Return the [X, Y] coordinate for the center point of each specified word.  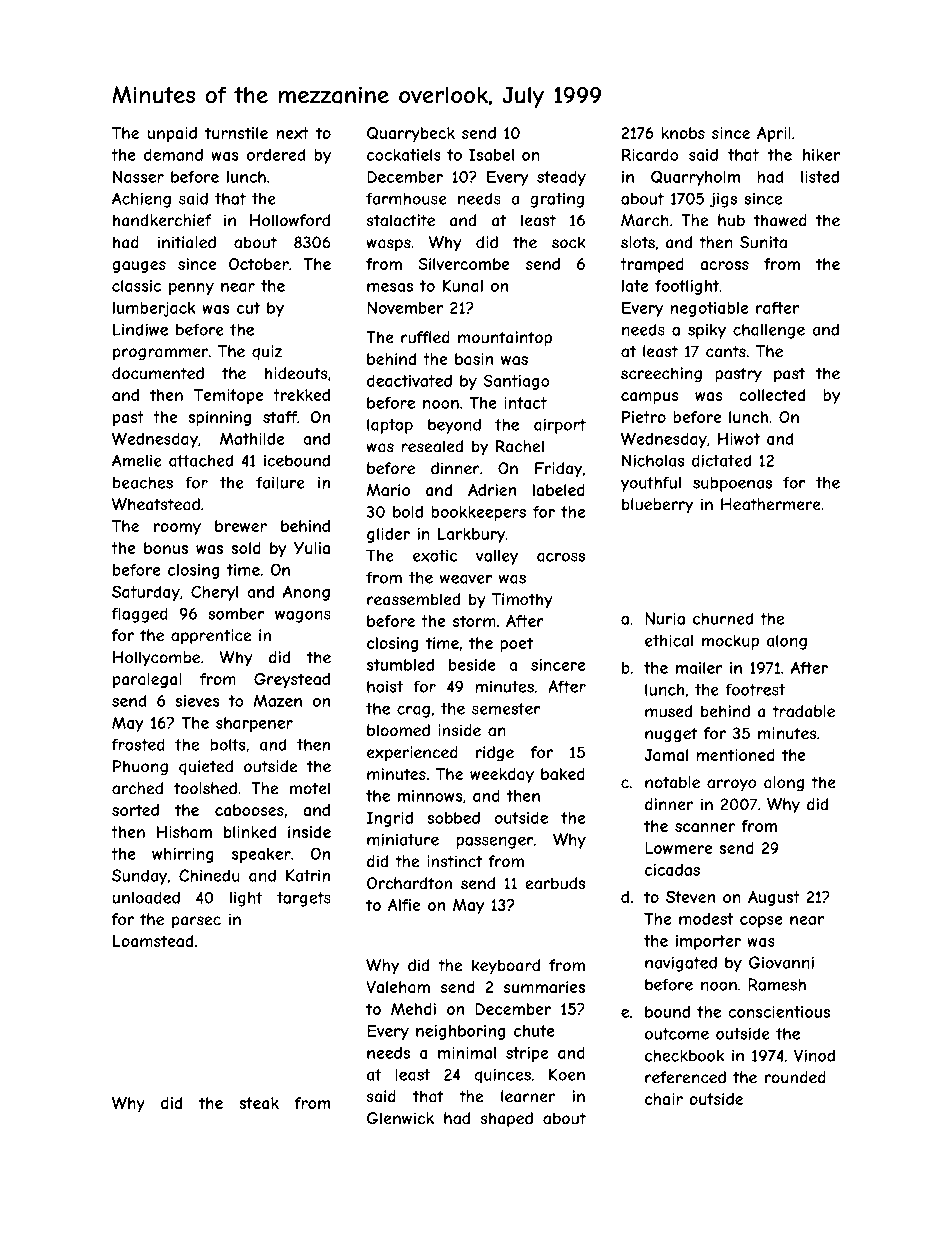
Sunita [763, 242]
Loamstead [153, 941]
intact [525, 403]
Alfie [404, 905]
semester [506, 709]
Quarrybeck [411, 134]
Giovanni [781, 962]
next [293, 133]
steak [259, 1103]
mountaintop [505, 339]
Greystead [292, 680]
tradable [803, 711]
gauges [139, 267]
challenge [769, 331]
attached [201, 460]
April [774, 134]
